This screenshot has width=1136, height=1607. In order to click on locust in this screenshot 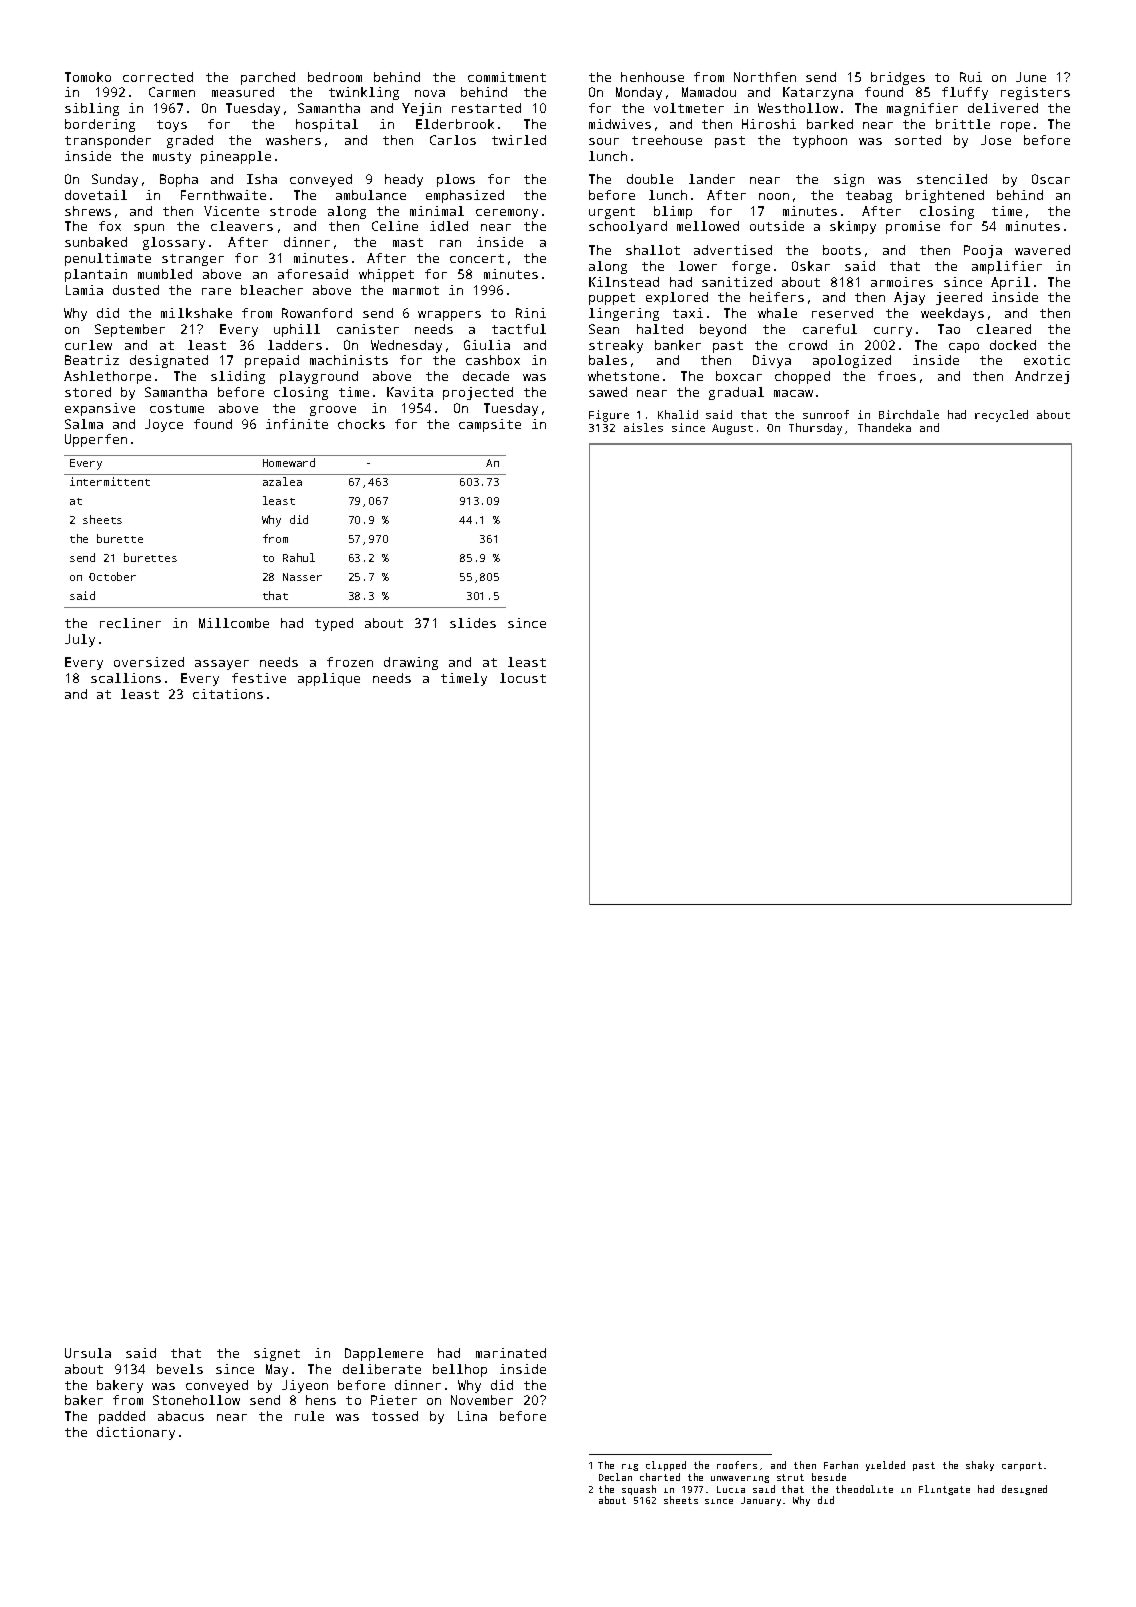, I will do `click(523, 678)`.
